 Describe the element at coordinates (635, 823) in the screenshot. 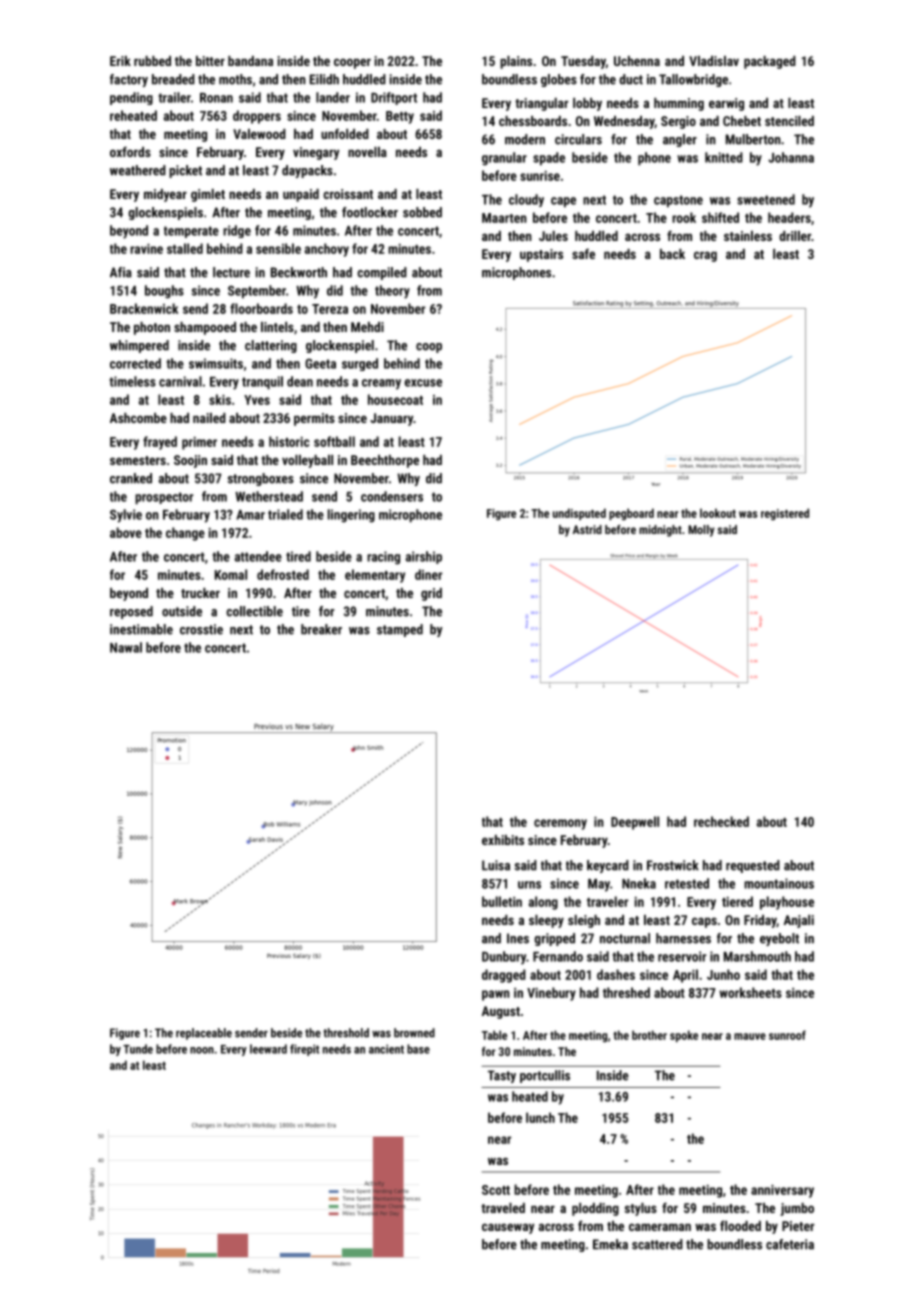

I see `Deepwell` at that location.
